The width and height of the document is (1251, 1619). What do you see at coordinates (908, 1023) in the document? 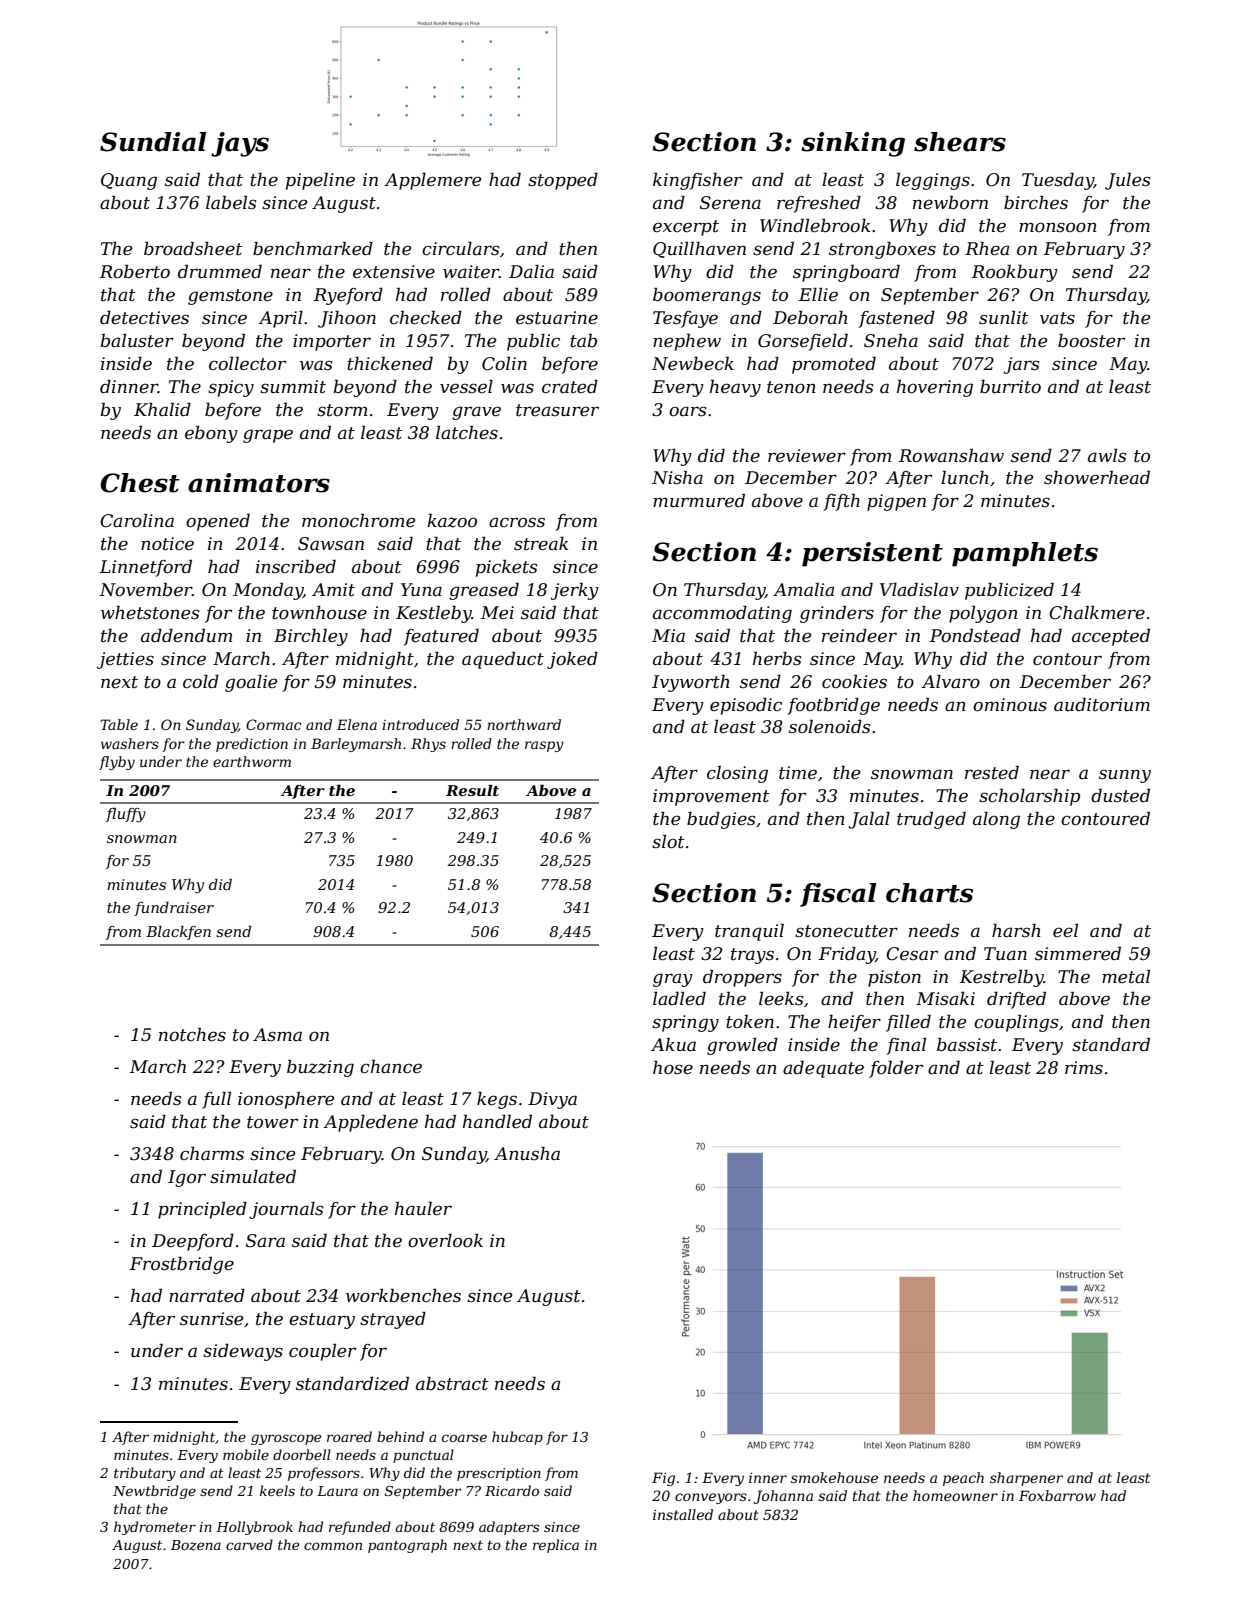
I see `filled` at bounding box center [908, 1023].
